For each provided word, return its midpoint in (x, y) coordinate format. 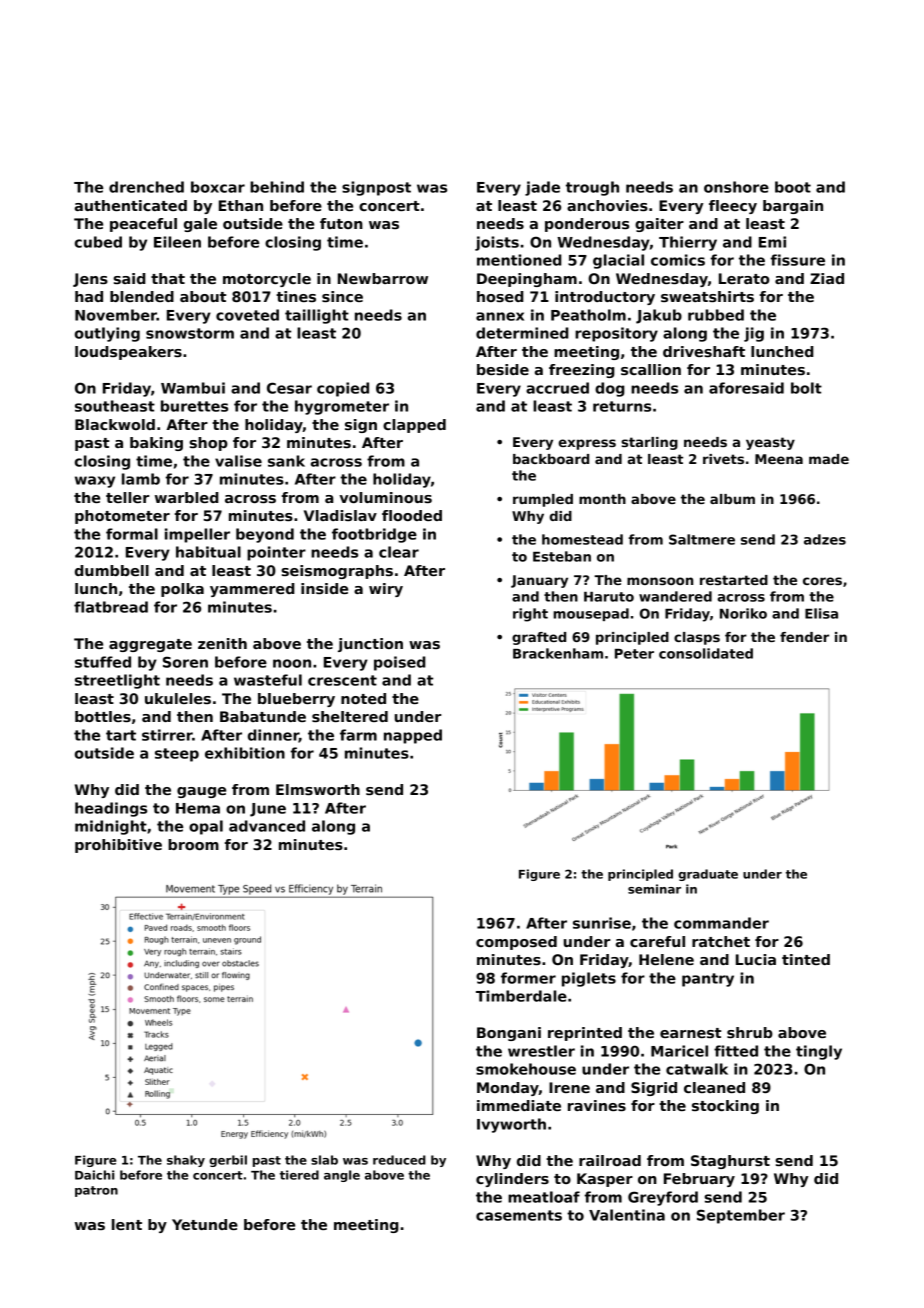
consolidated (706, 653)
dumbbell (112, 570)
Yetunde (205, 1224)
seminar (654, 889)
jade (542, 188)
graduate (708, 875)
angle (342, 1176)
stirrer (167, 735)
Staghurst (730, 1162)
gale (200, 225)
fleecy (733, 207)
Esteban (562, 556)
